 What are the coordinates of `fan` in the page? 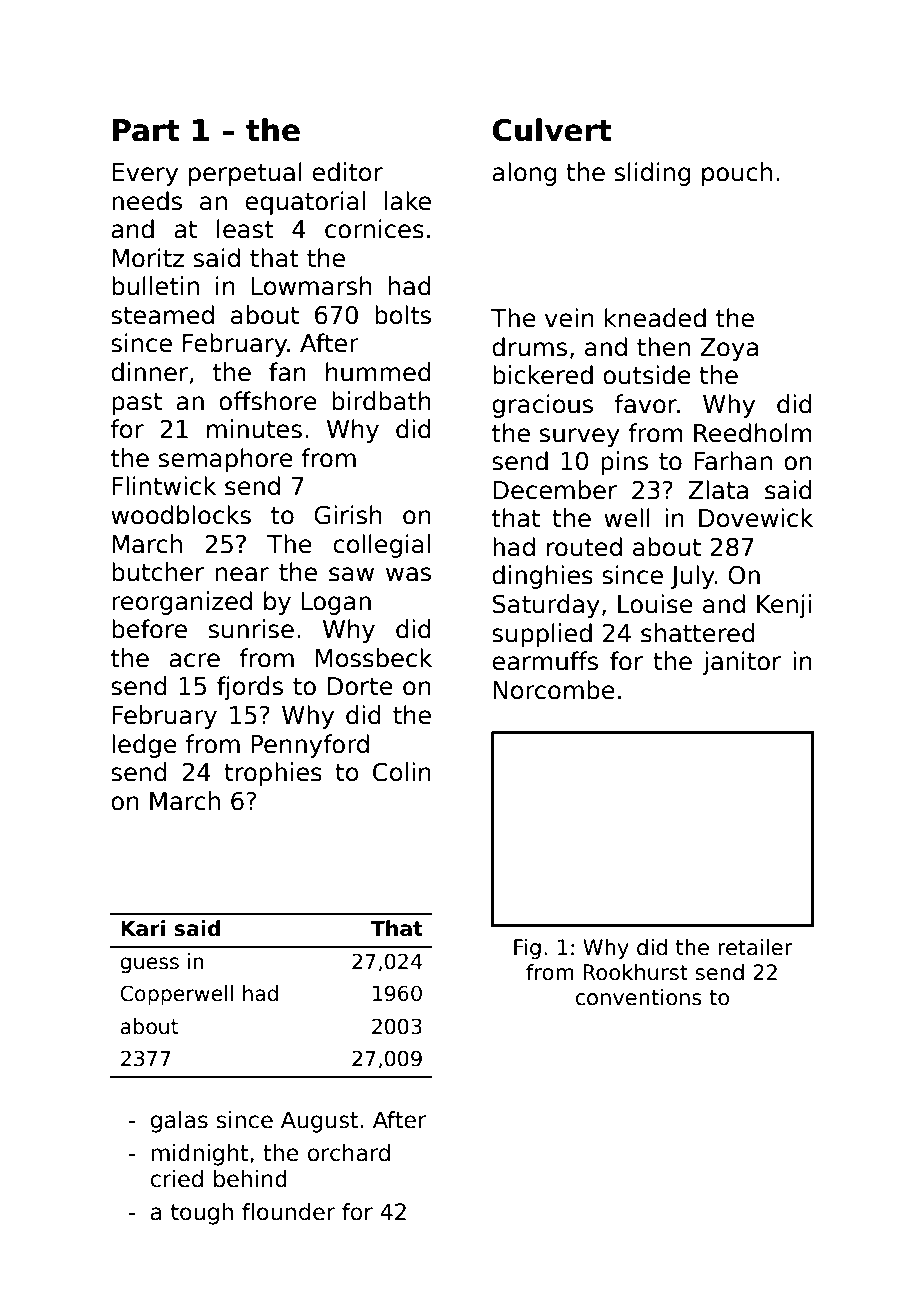 It's located at (287, 372).
